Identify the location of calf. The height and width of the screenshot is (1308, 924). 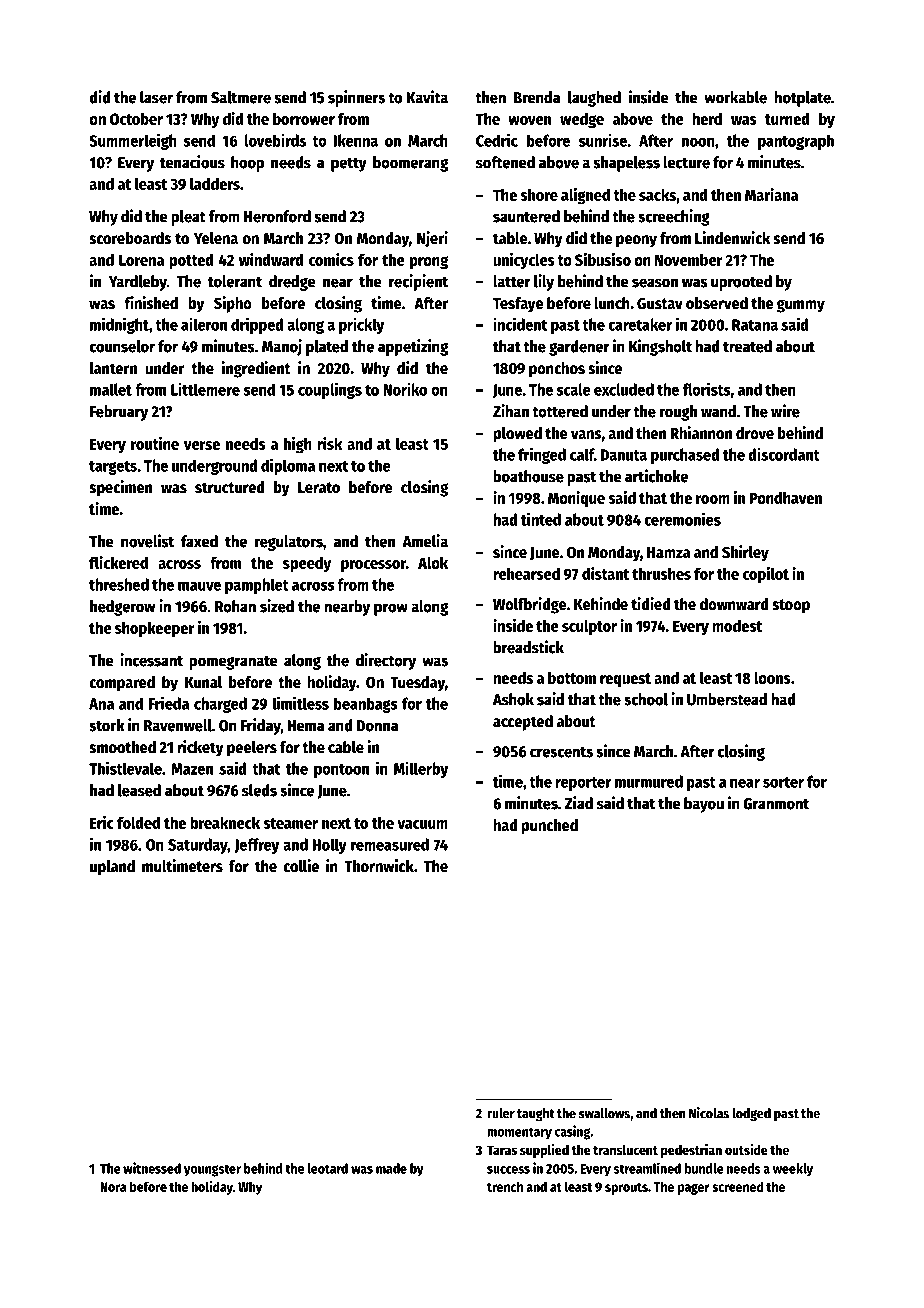
(582, 454).
